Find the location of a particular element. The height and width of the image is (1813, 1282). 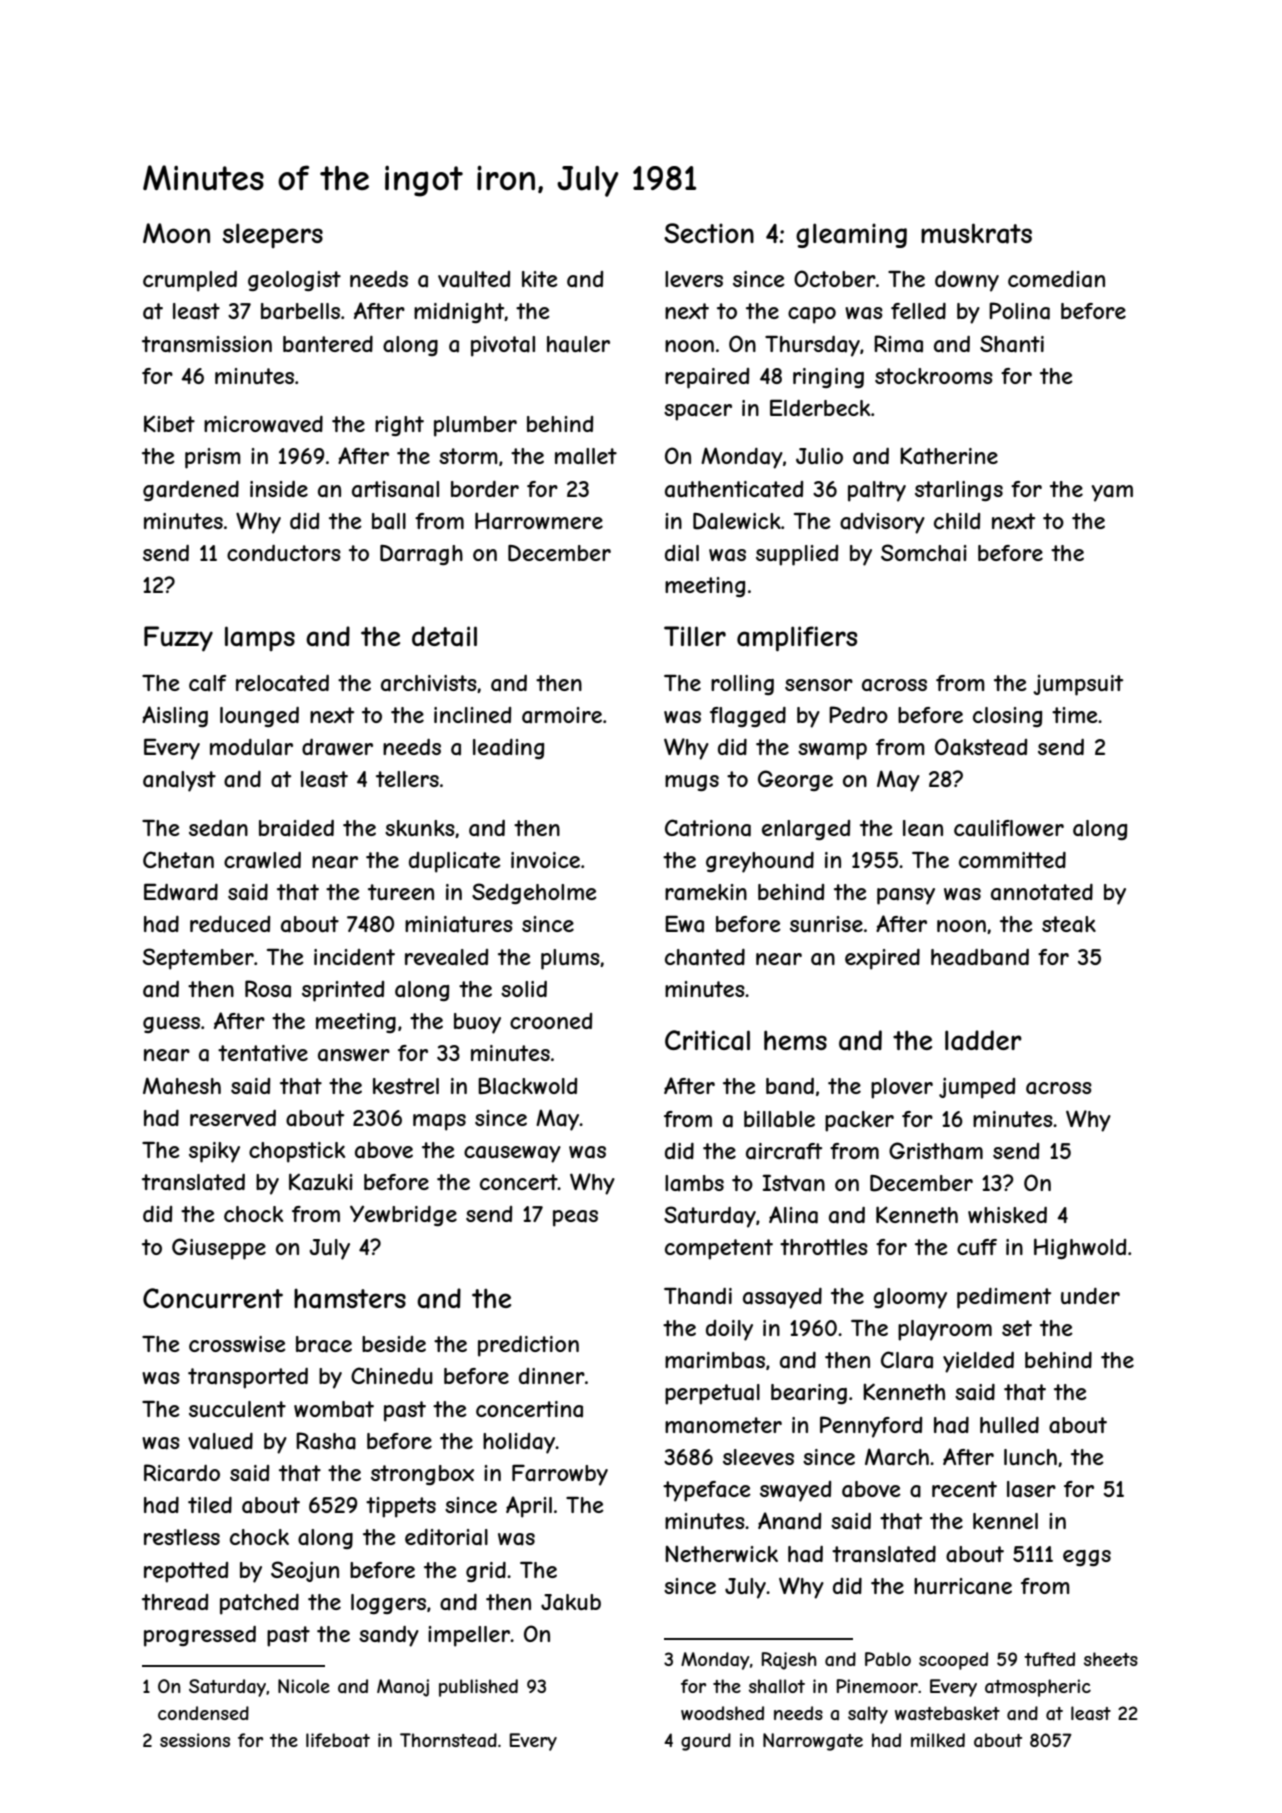

Kibet is located at coordinates (169, 423).
